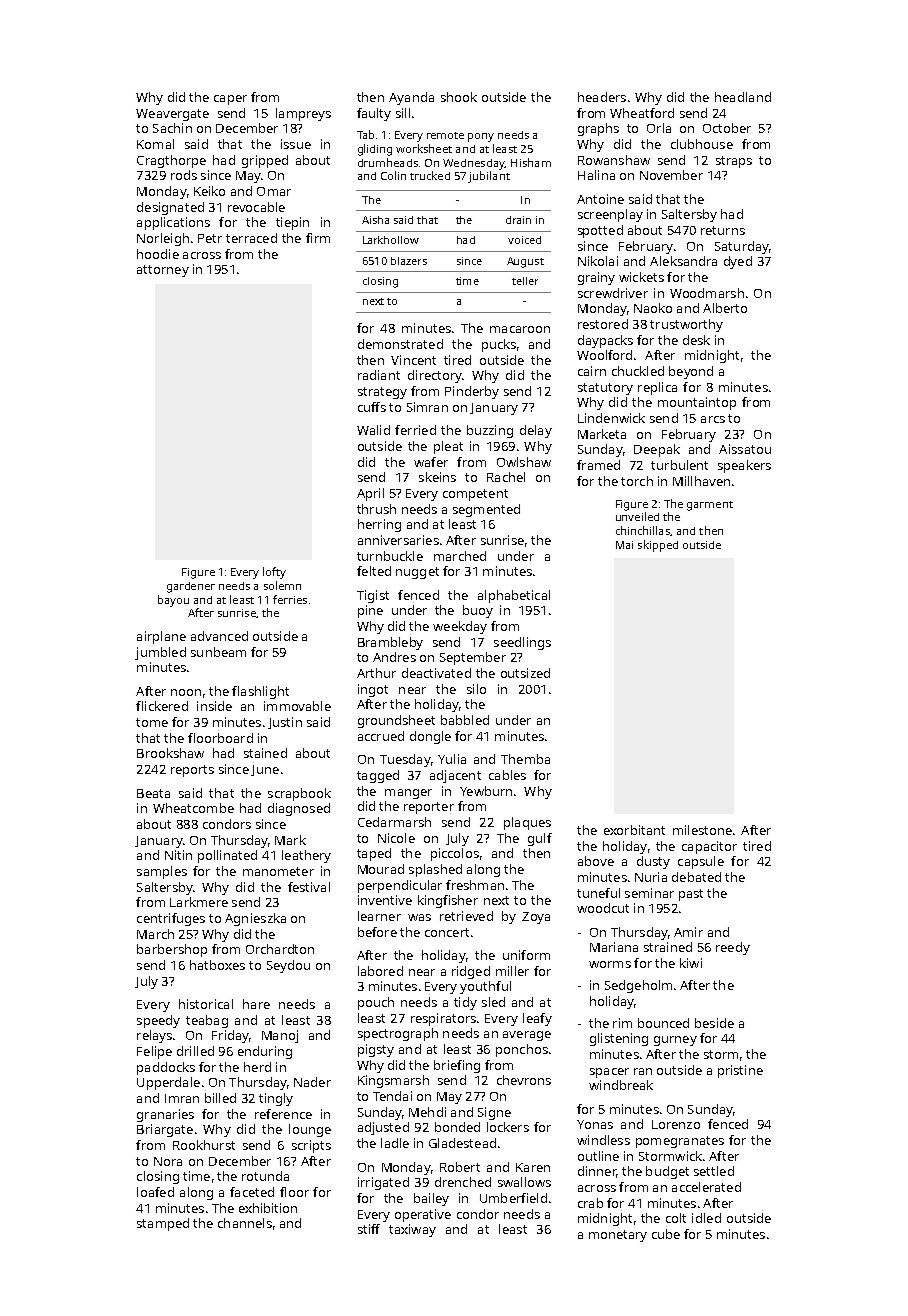  I want to click on channels, so click(245, 1223).
